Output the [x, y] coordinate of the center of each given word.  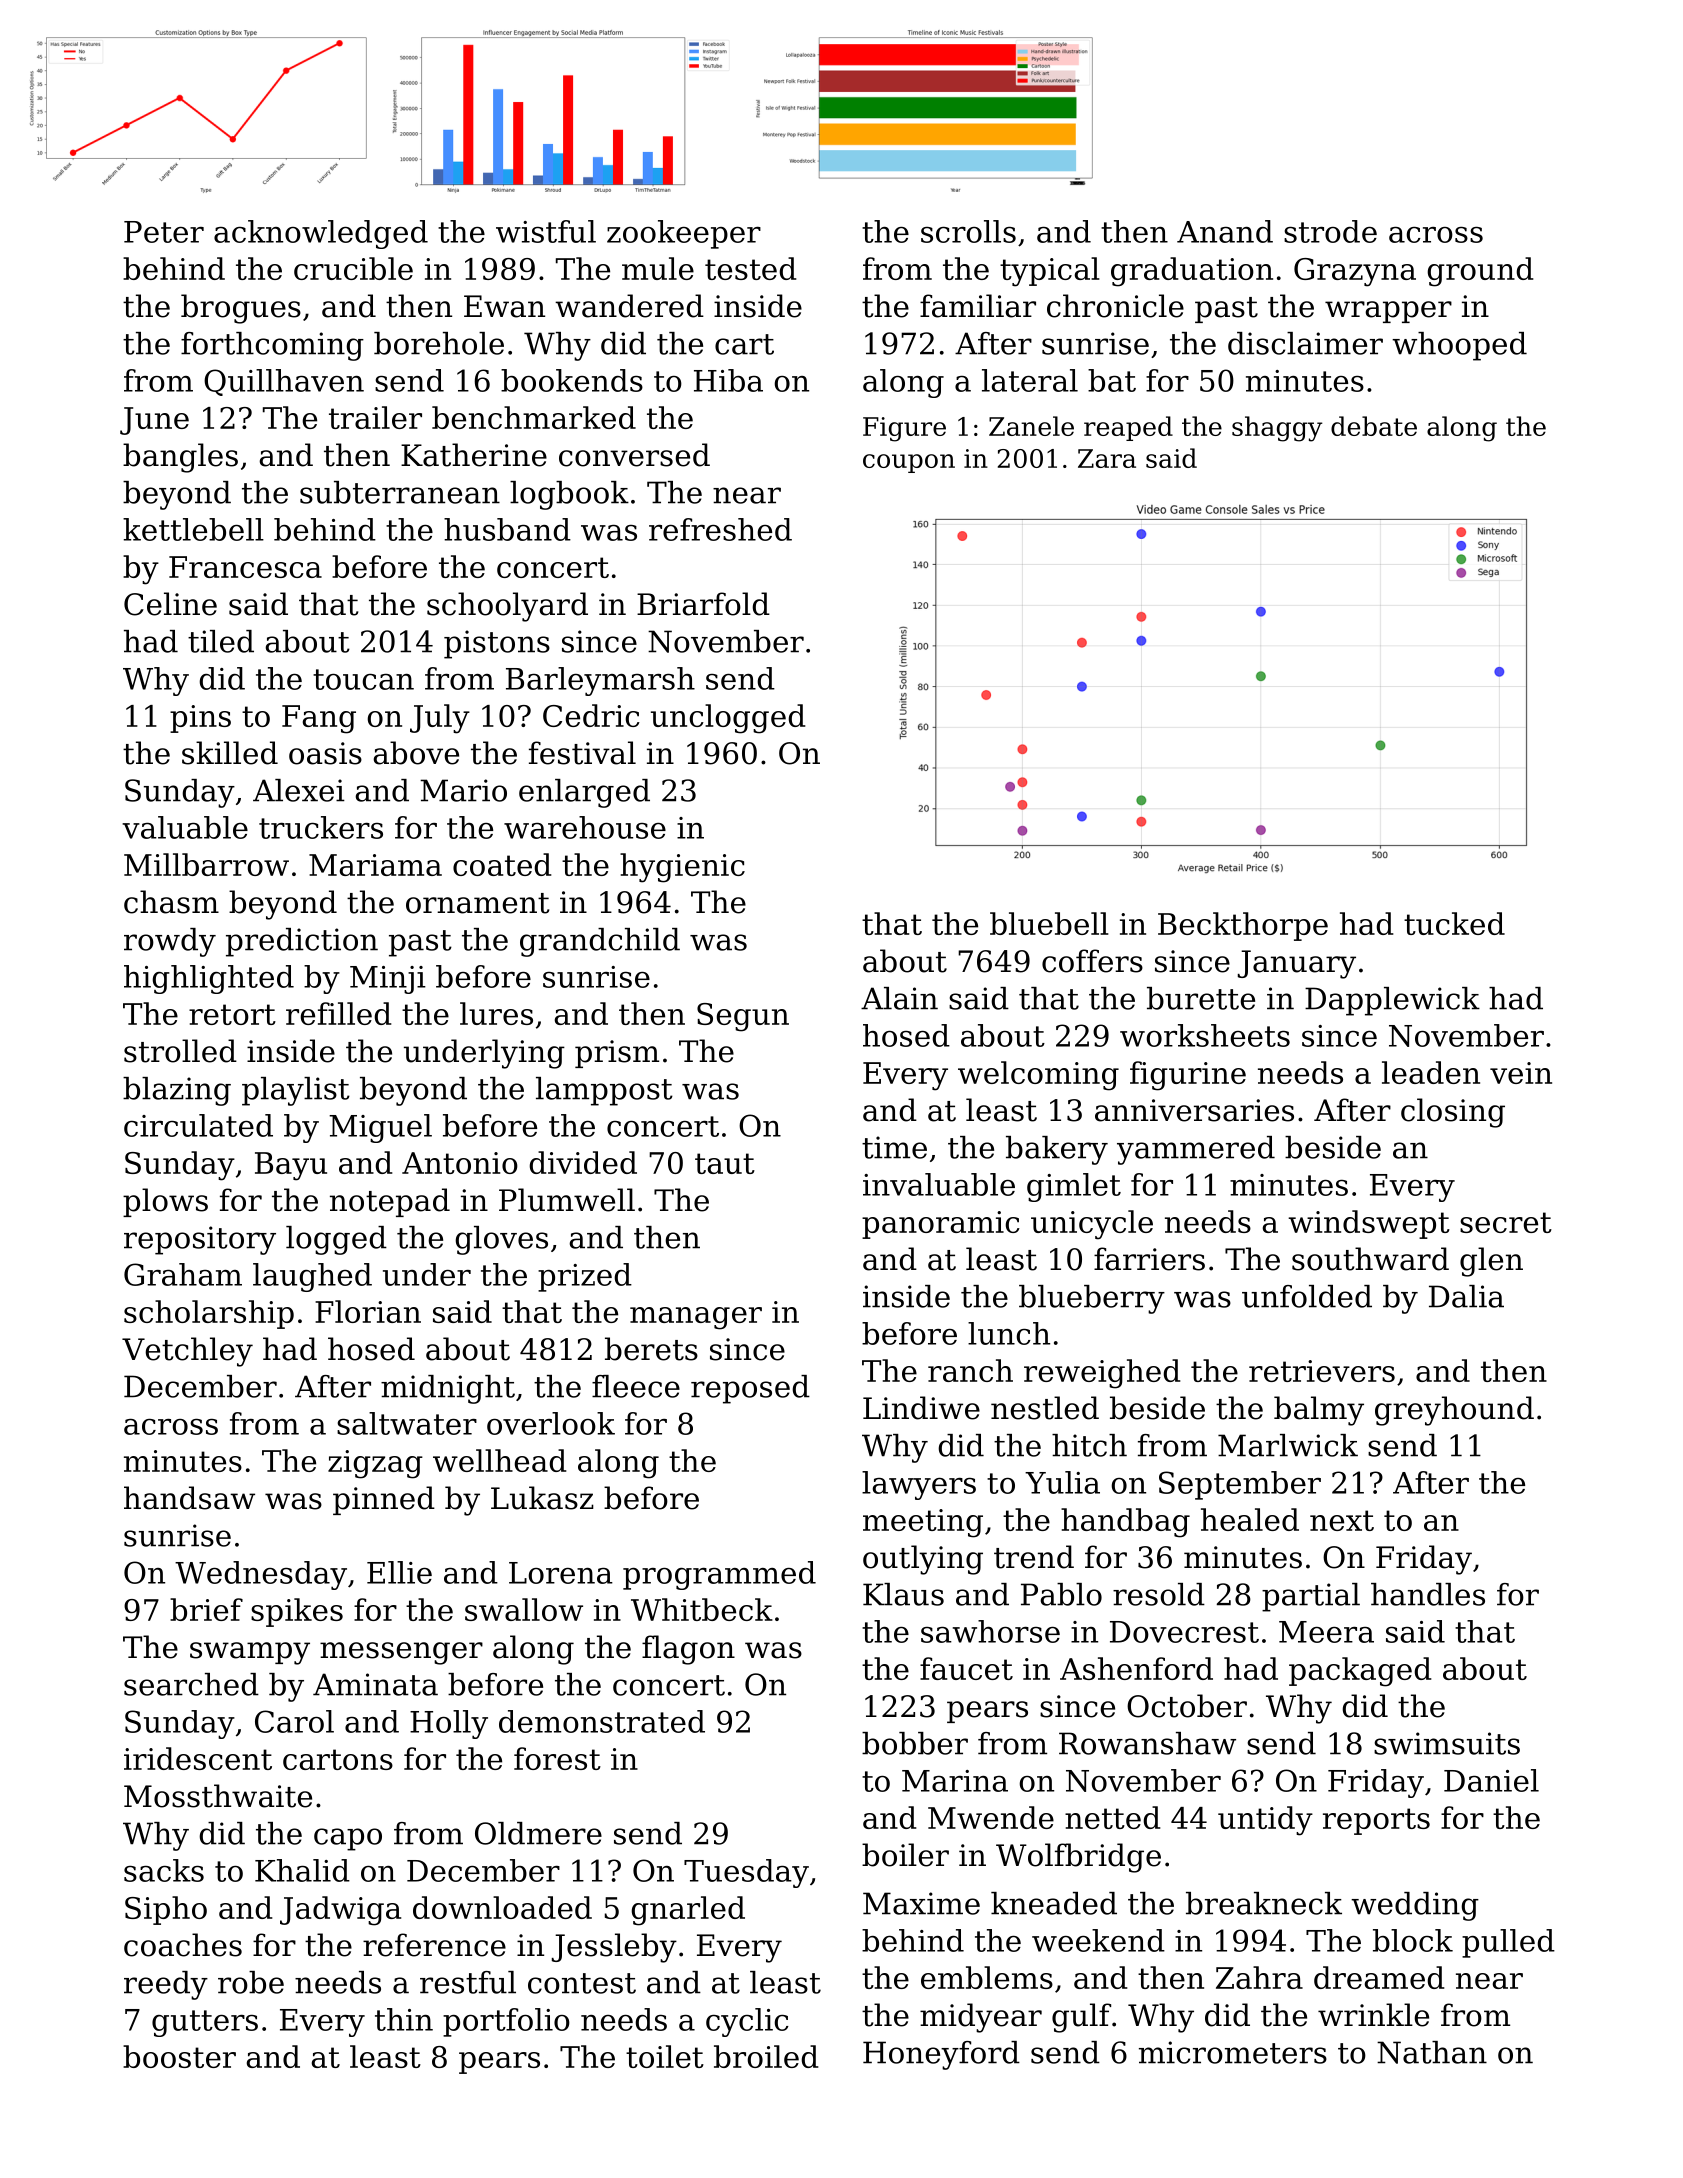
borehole [439, 343]
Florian [368, 1311]
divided [583, 1162]
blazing [177, 1091]
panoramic [941, 1225]
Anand [1225, 231]
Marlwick [1288, 1445]
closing [1453, 1113]
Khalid [302, 1870]
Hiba [728, 380]
